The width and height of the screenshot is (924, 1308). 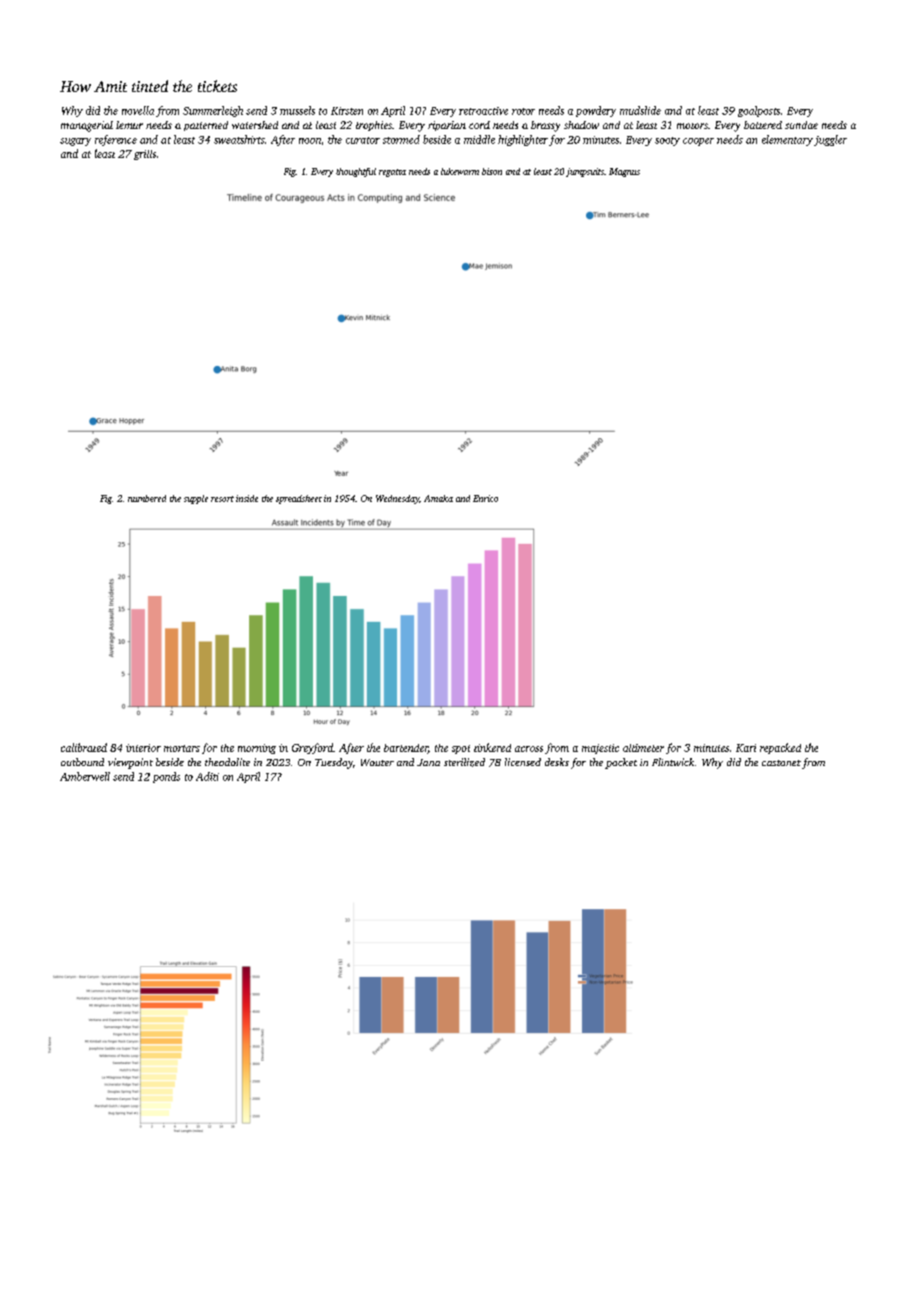 What do you see at coordinates (356, 172) in the screenshot?
I see `thoughtful` at bounding box center [356, 172].
